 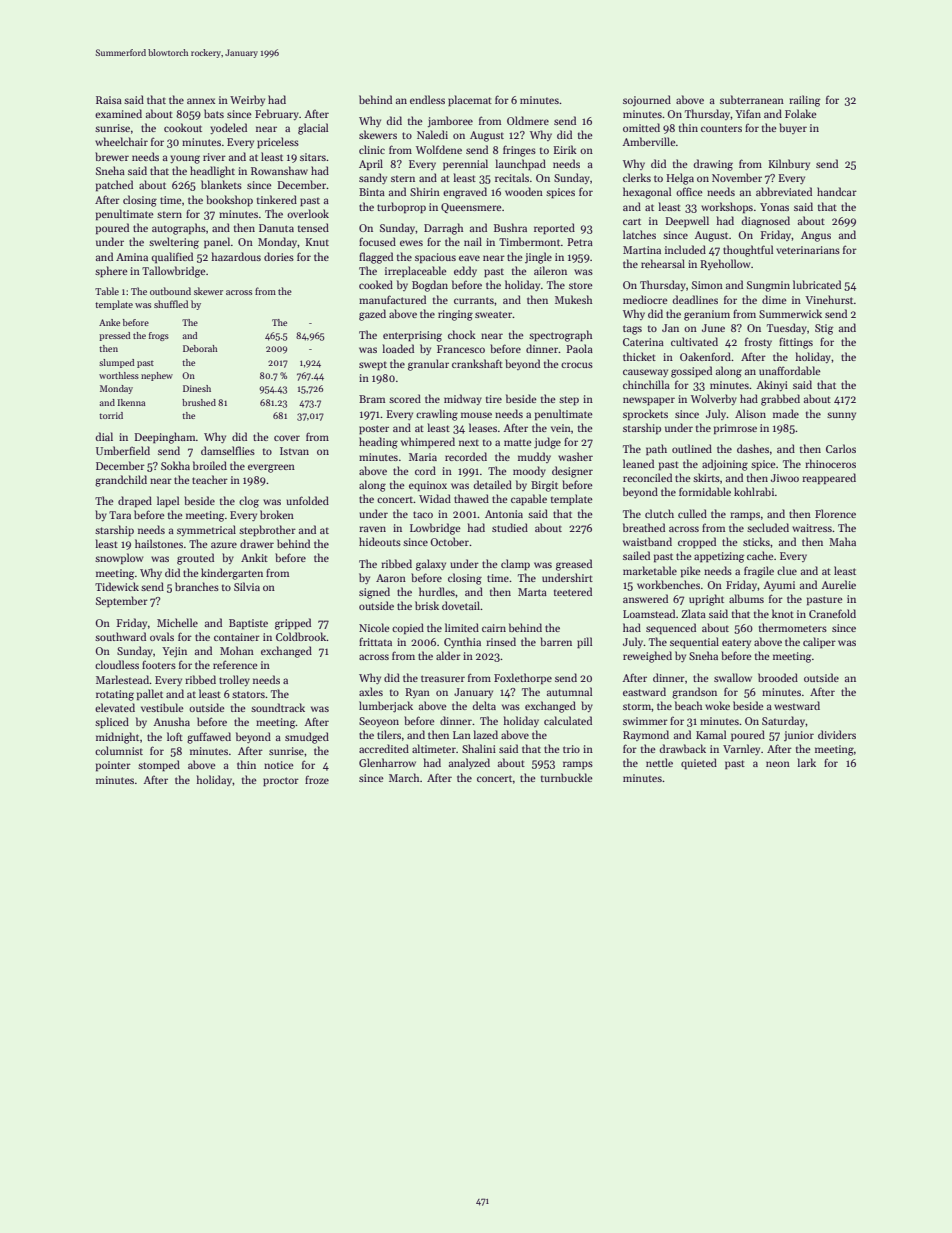 I want to click on eastward, so click(x=644, y=691).
